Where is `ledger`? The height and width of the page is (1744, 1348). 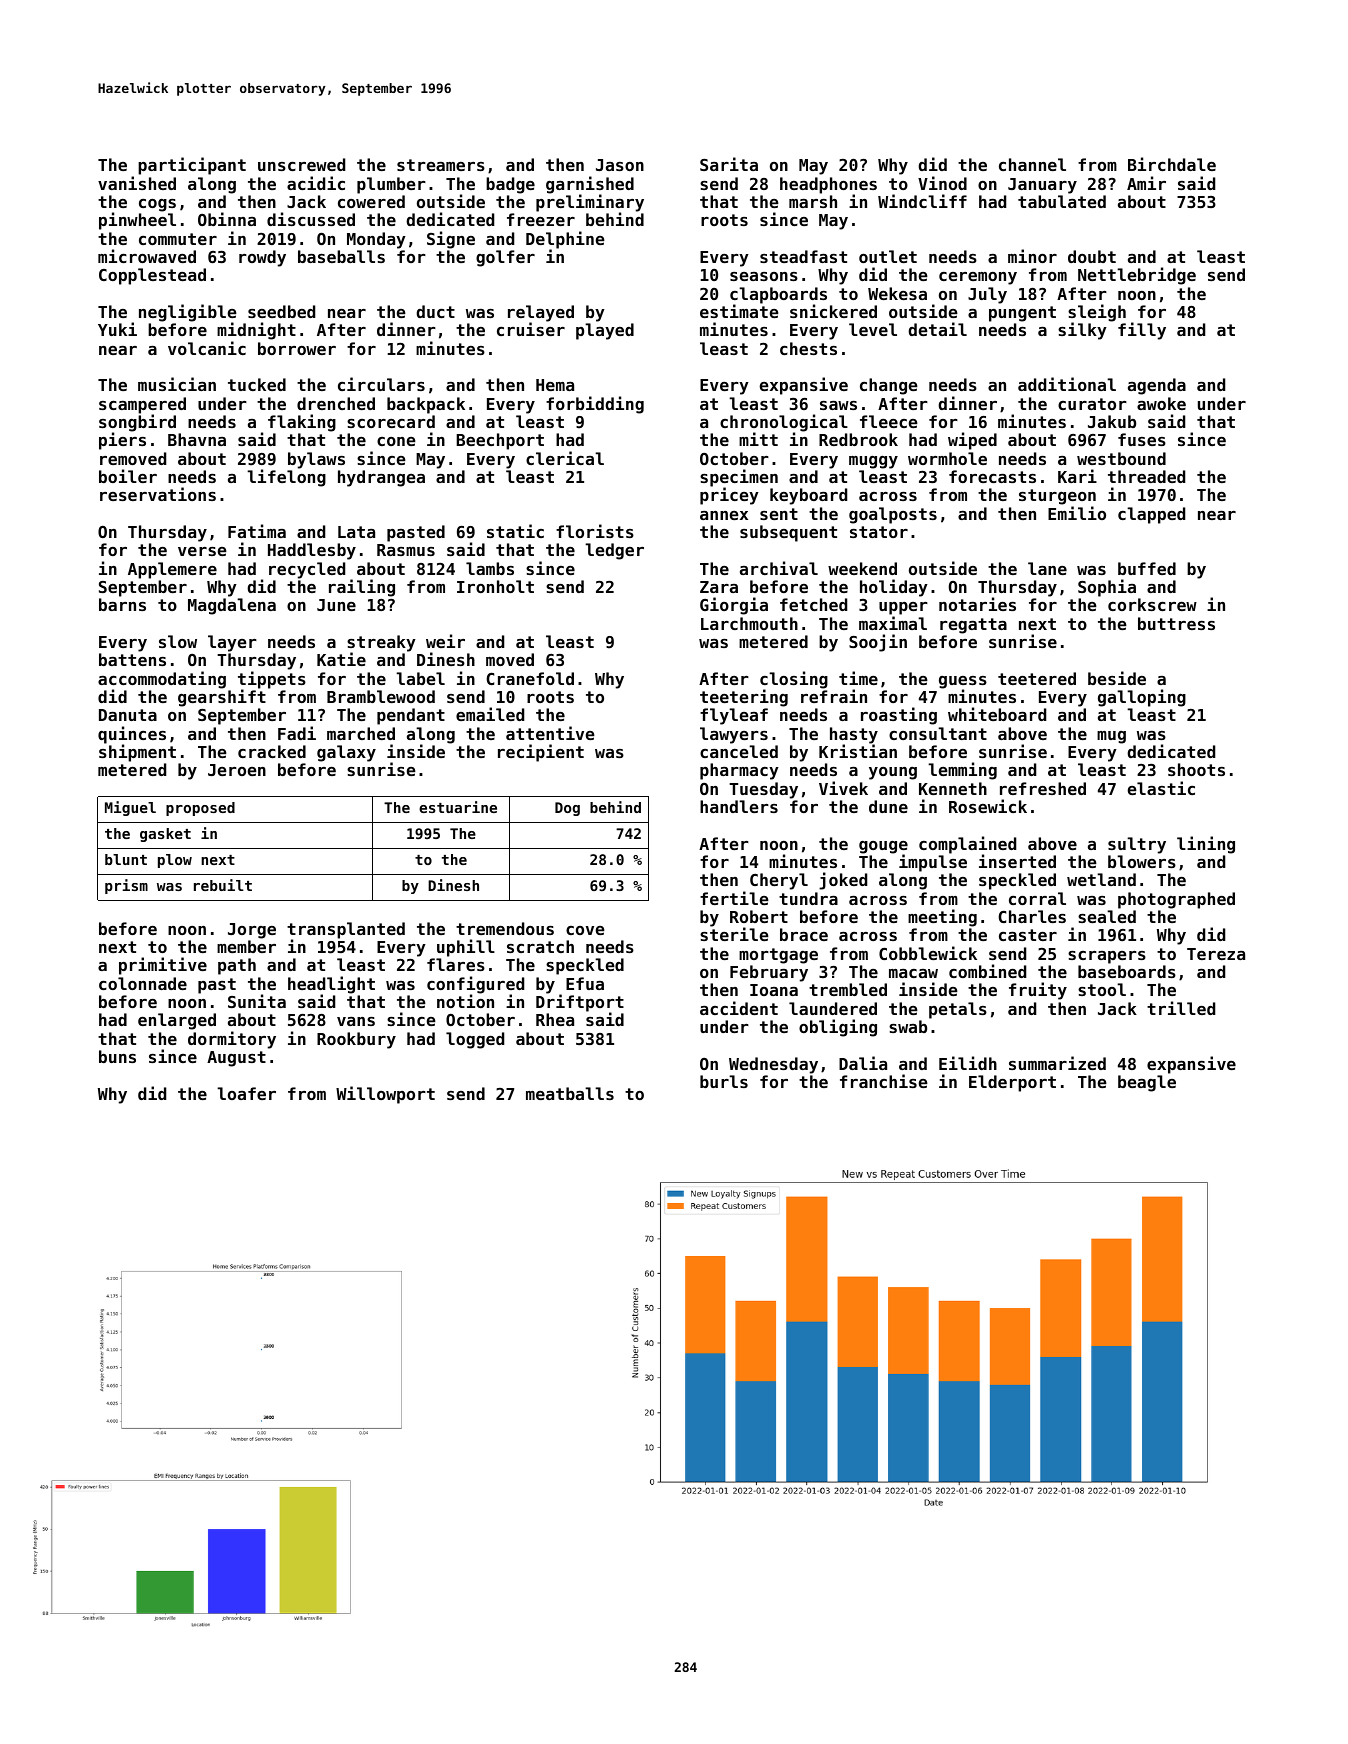 ledger is located at coordinates (614, 551).
